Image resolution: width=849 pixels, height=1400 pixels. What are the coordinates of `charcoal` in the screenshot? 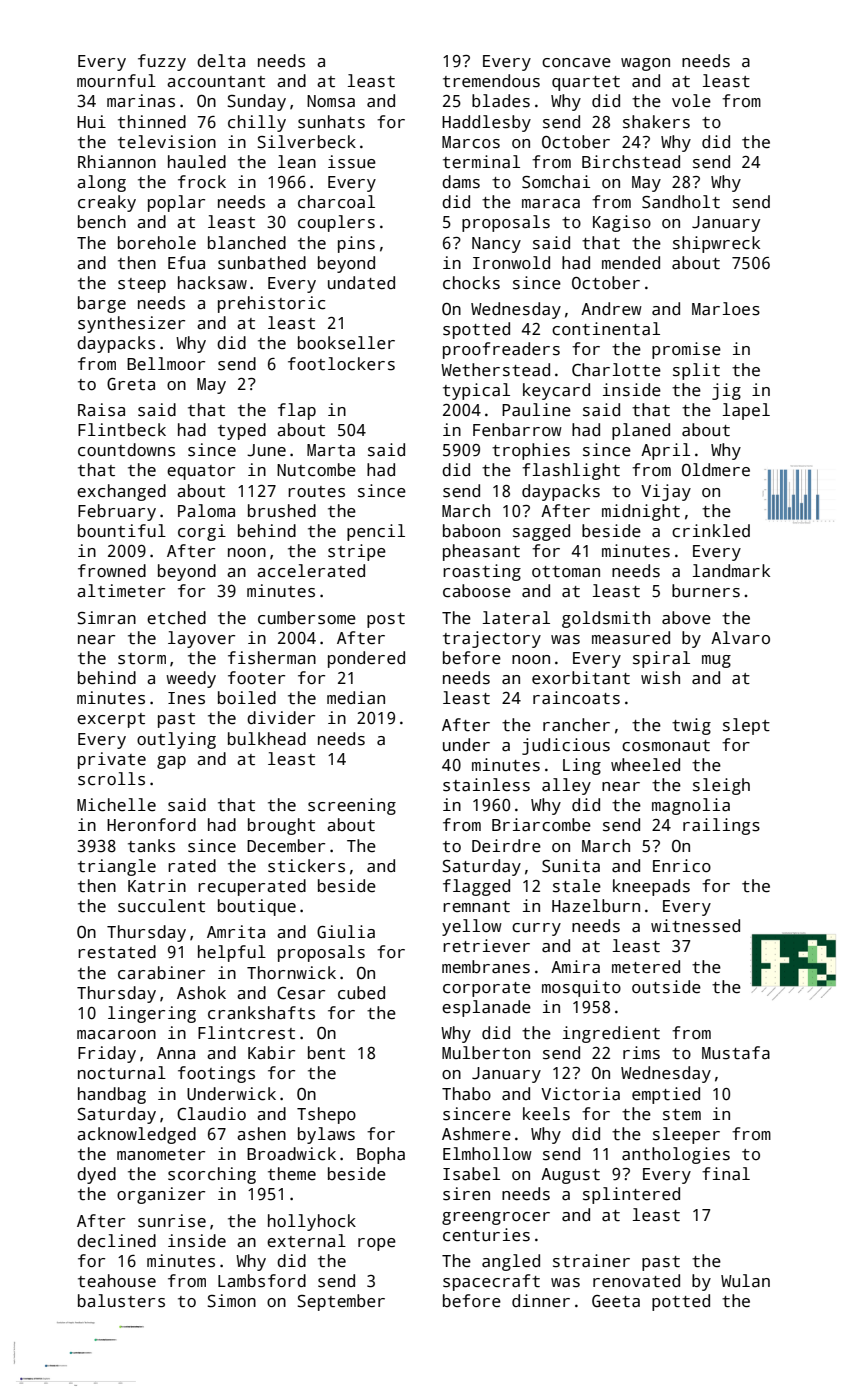 It's located at (336, 202).
